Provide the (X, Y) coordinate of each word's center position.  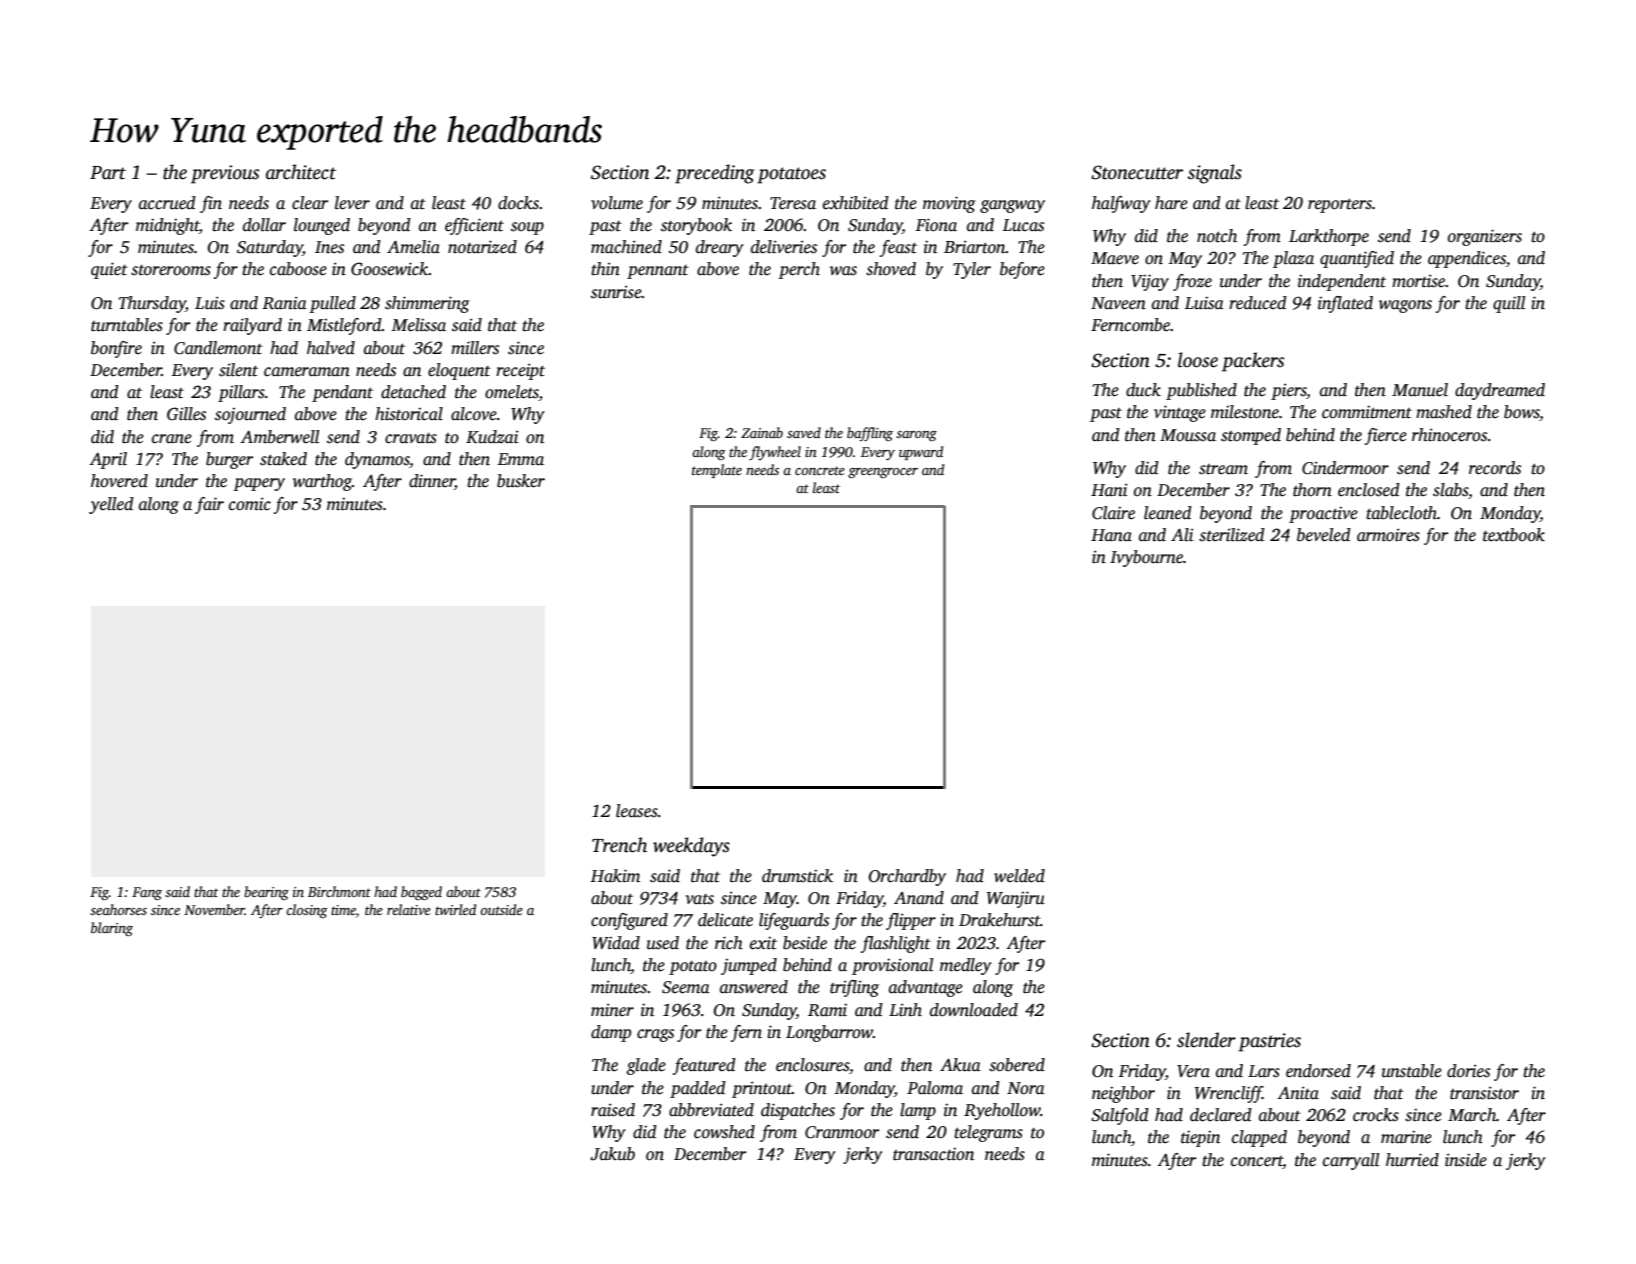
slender (1206, 1040)
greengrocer (883, 473)
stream (1223, 469)
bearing (266, 893)
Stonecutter (1137, 172)
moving (949, 204)
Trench (619, 845)
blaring (112, 929)
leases (637, 811)
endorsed (1318, 1071)
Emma (521, 459)
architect (301, 172)
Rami (827, 1010)
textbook (1514, 535)
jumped (749, 966)
